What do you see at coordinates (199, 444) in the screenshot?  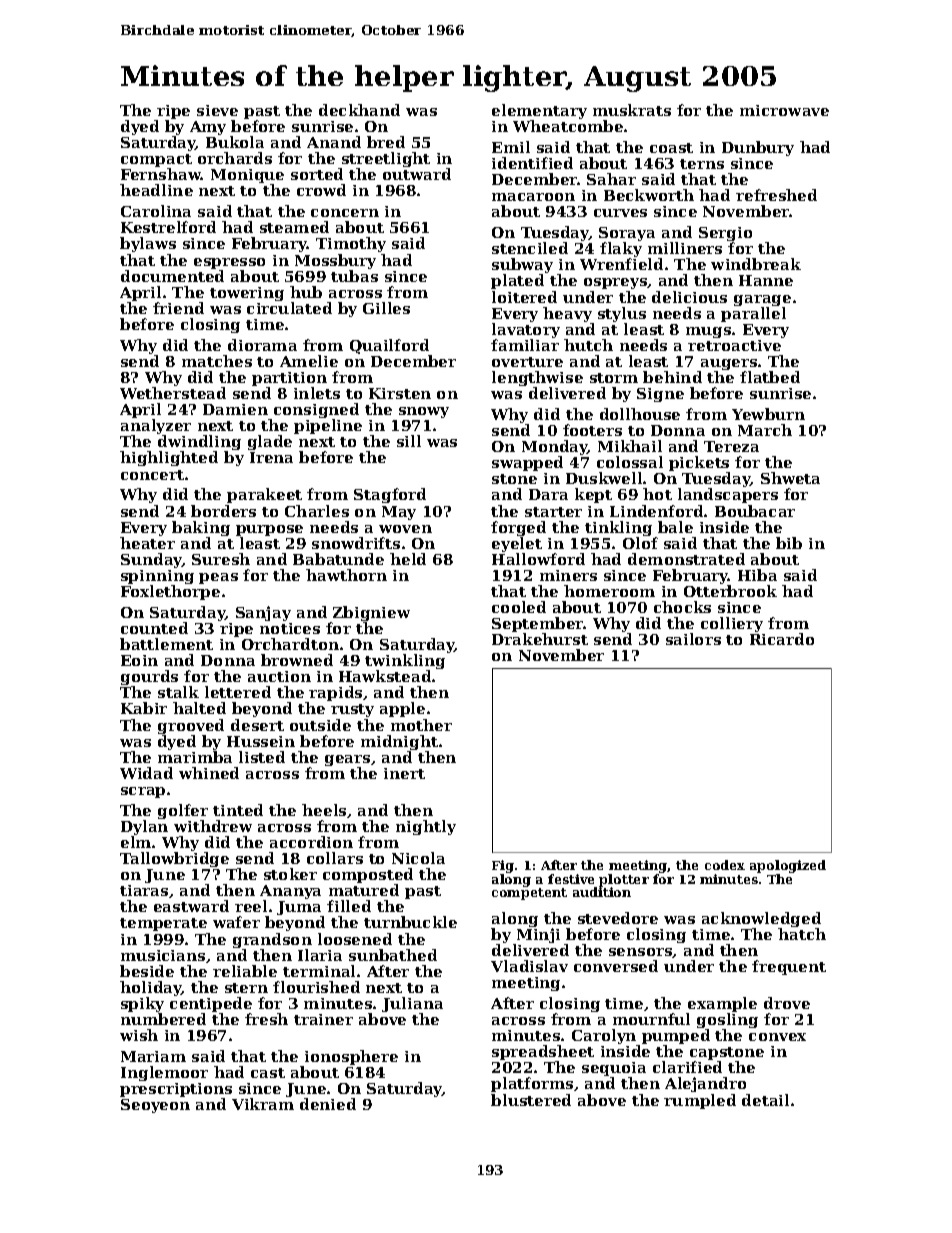 I see `dwindling` at bounding box center [199, 444].
